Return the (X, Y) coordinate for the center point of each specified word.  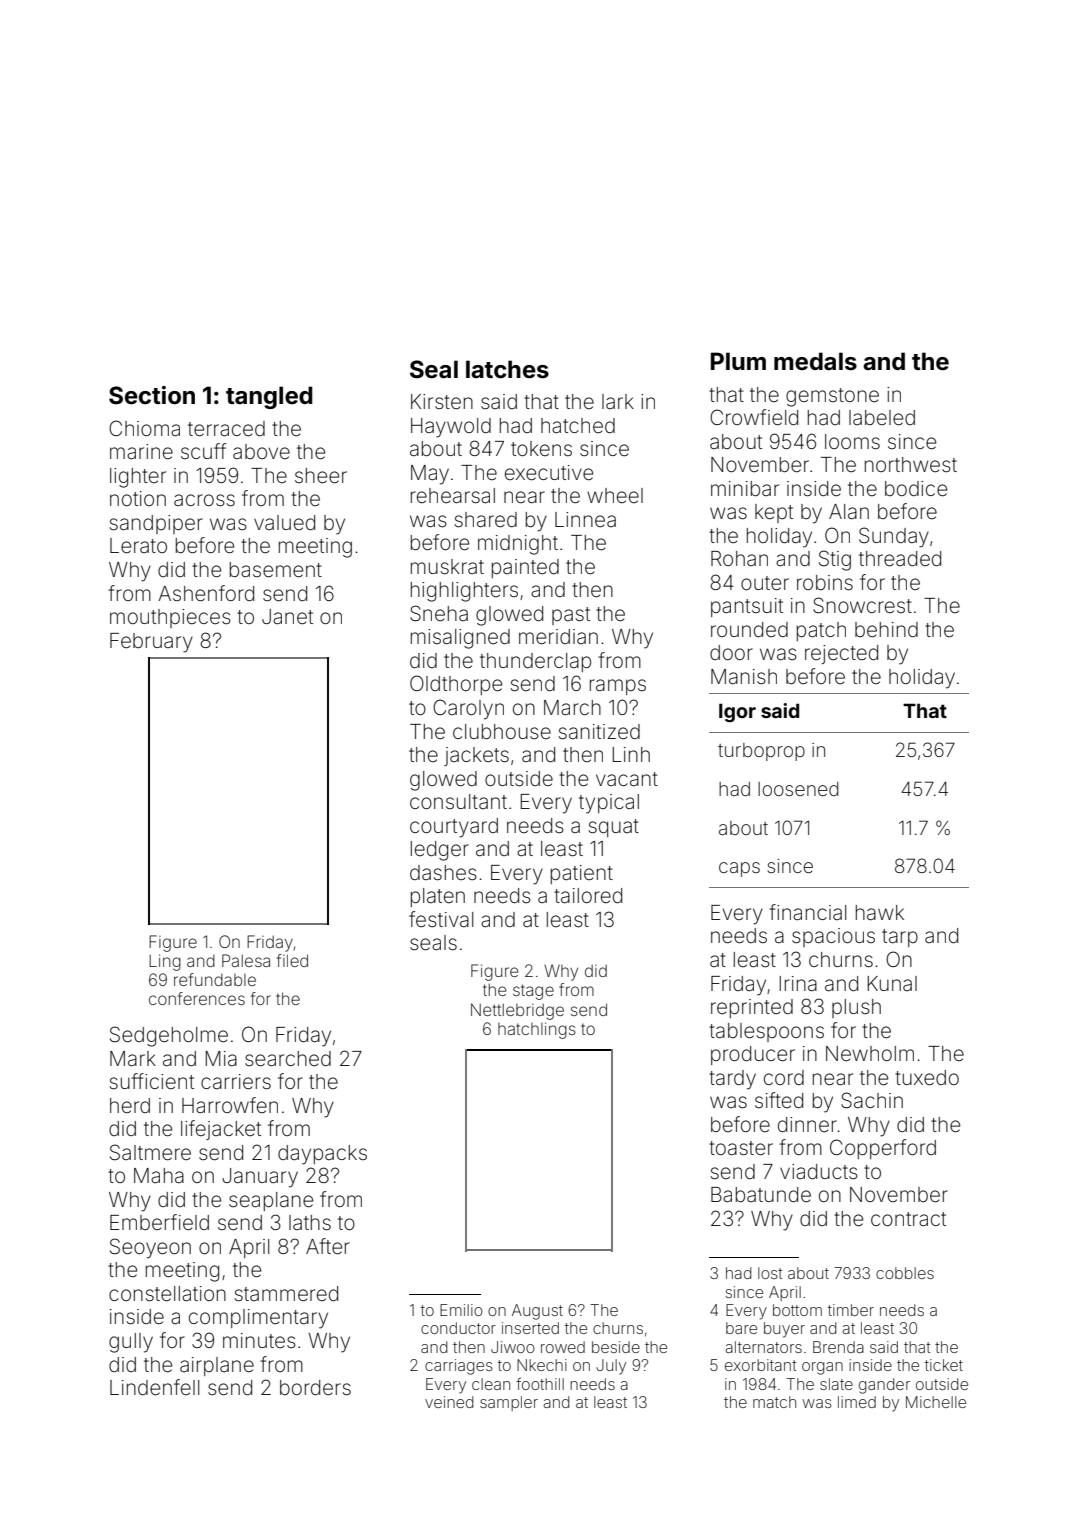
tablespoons (766, 1032)
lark (618, 401)
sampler (509, 1403)
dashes (443, 873)
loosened (798, 789)
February (151, 643)
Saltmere (150, 1152)
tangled (269, 397)
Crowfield (754, 417)
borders (315, 1388)
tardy (732, 1080)
